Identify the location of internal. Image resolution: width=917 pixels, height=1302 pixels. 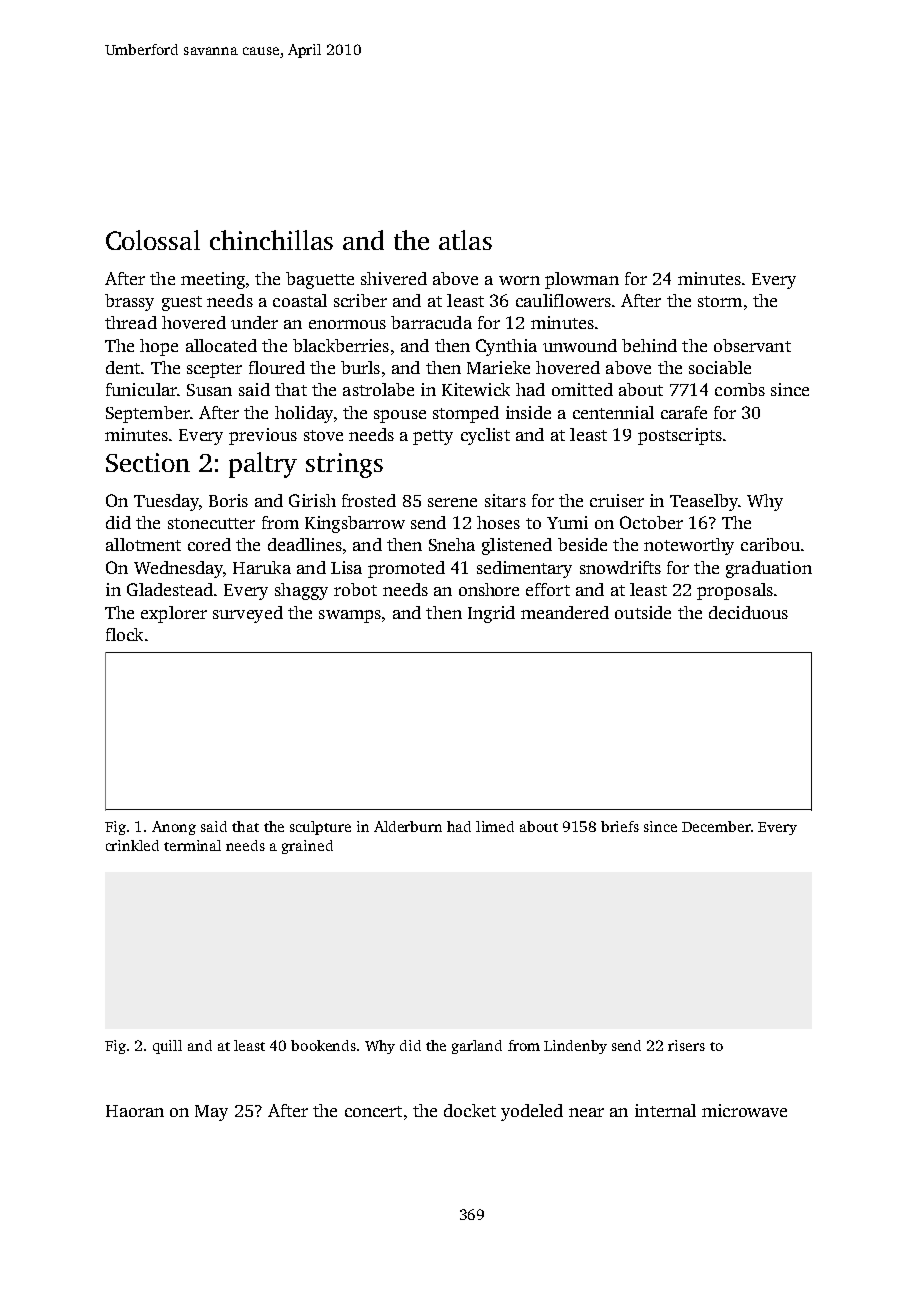
(665, 1110).
